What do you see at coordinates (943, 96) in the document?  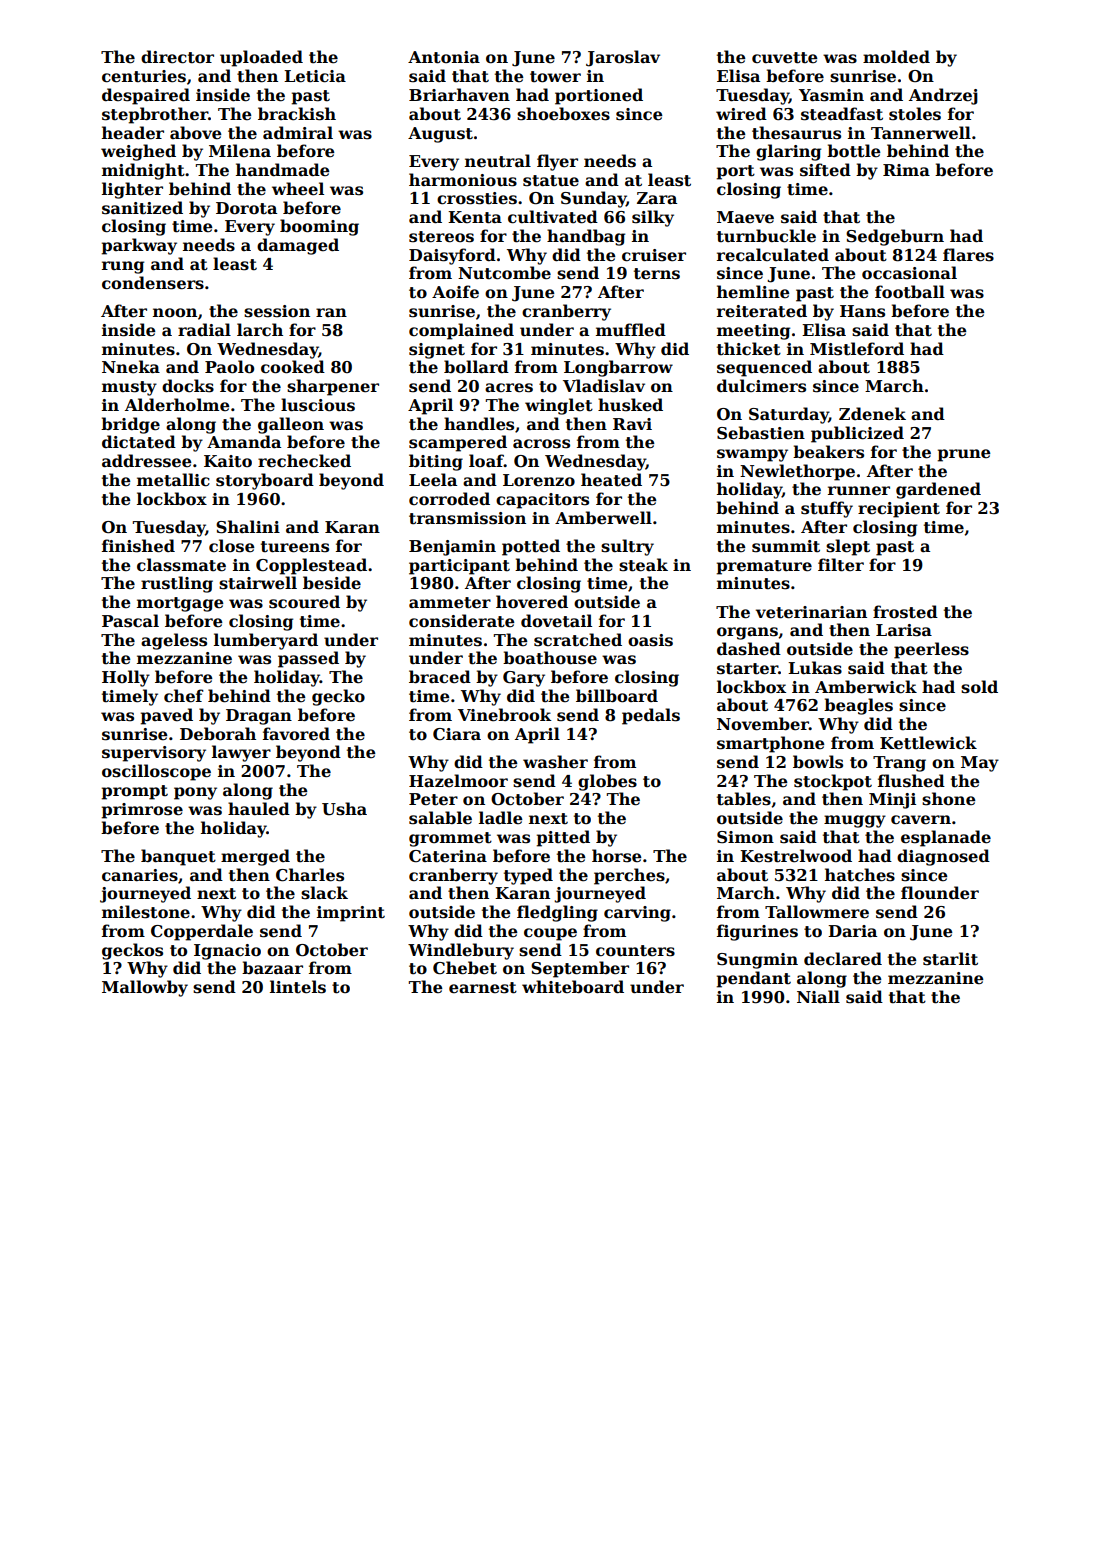 I see `Andrzej` at bounding box center [943, 96].
